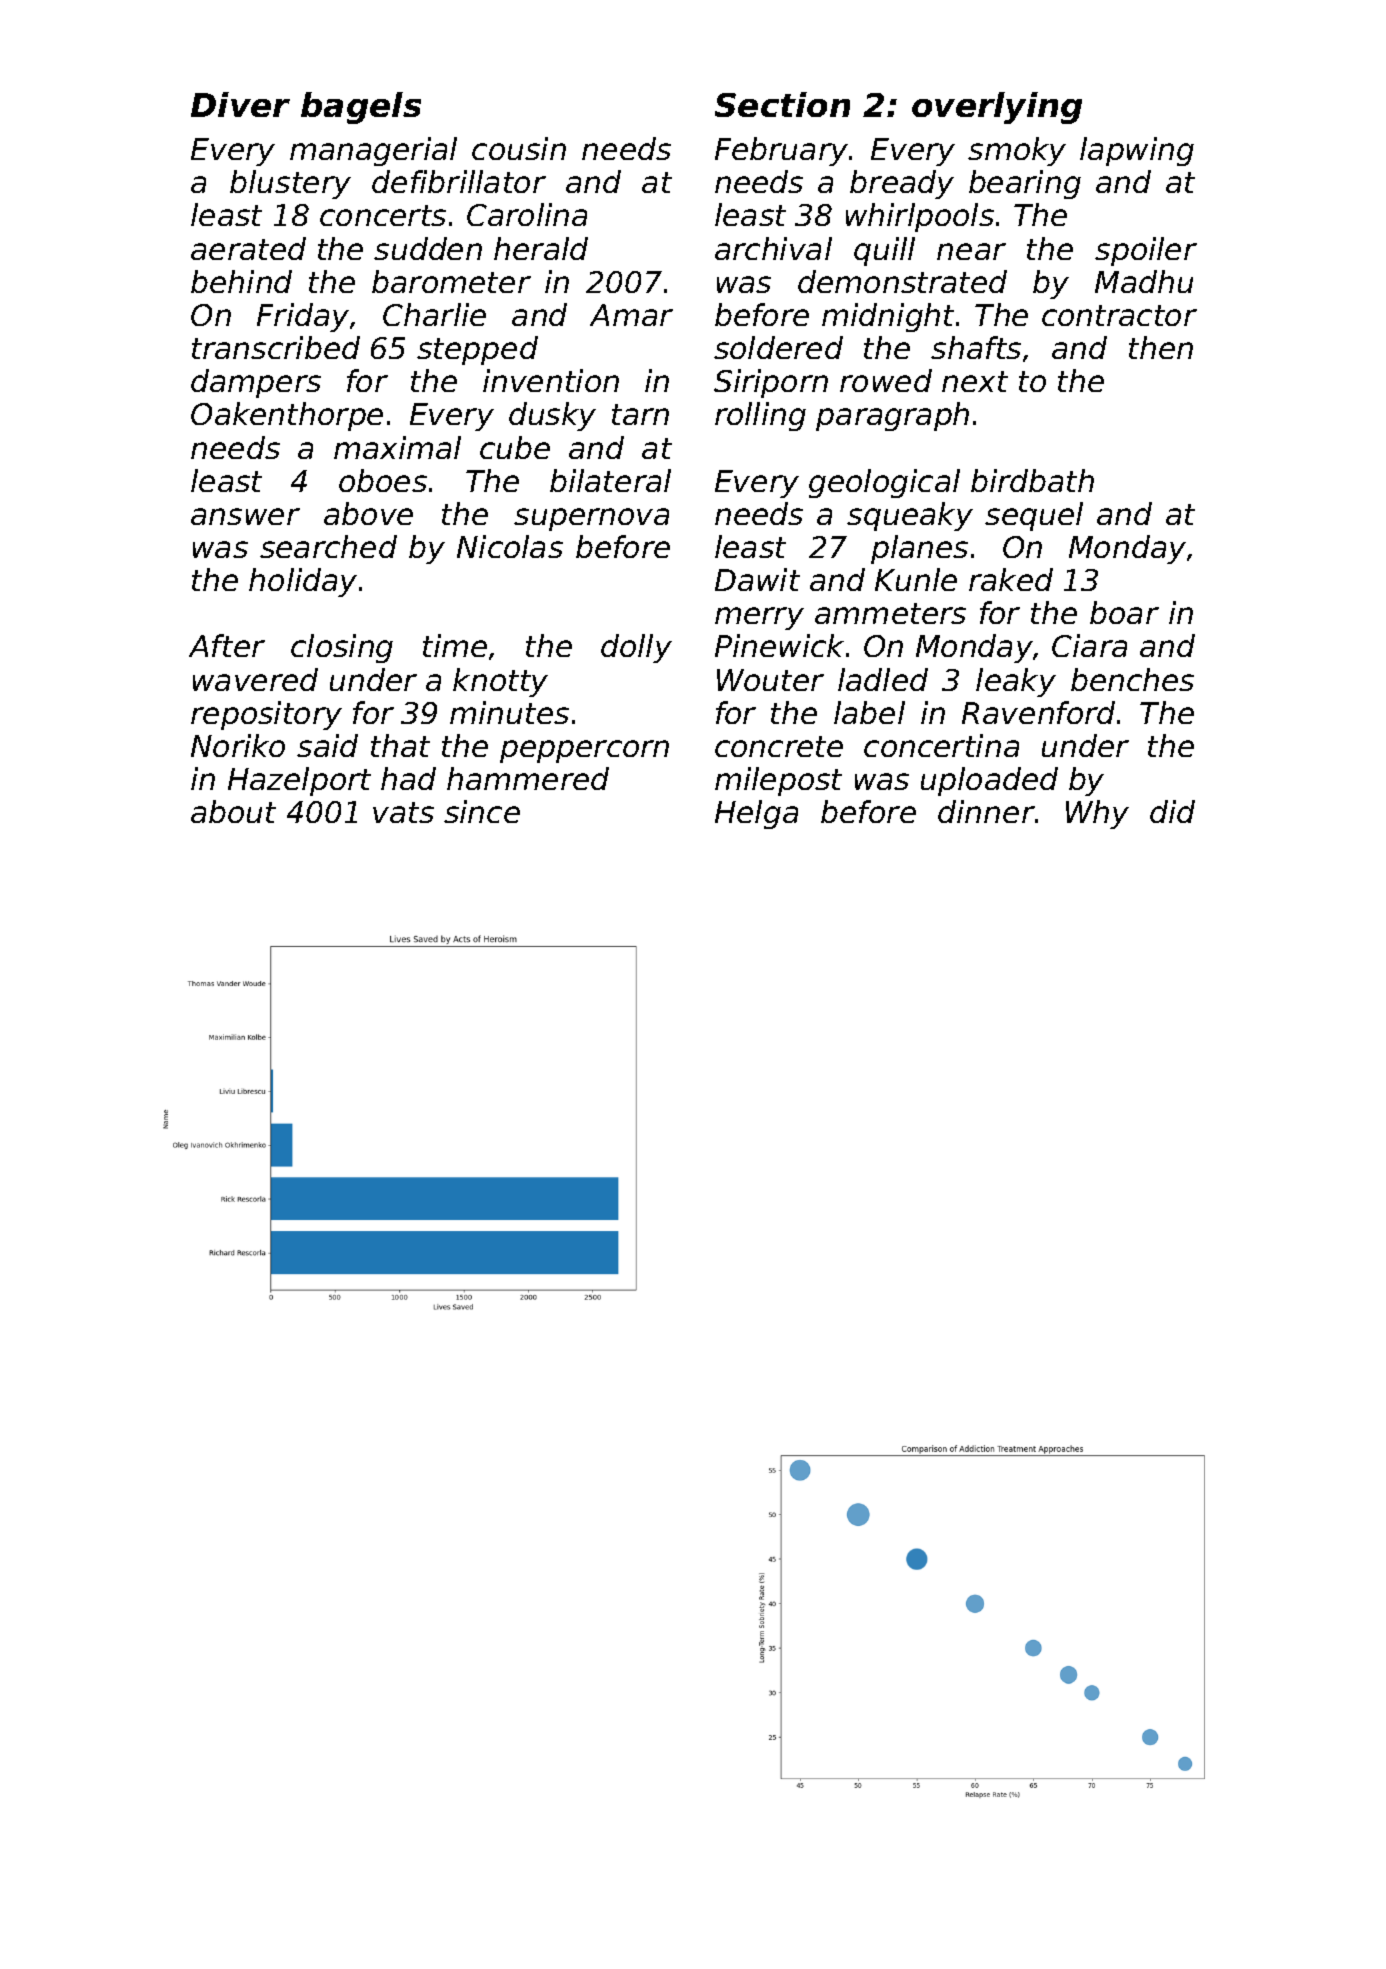  Describe the element at coordinates (256, 383) in the screenshot. I see `dampers` at that location.
